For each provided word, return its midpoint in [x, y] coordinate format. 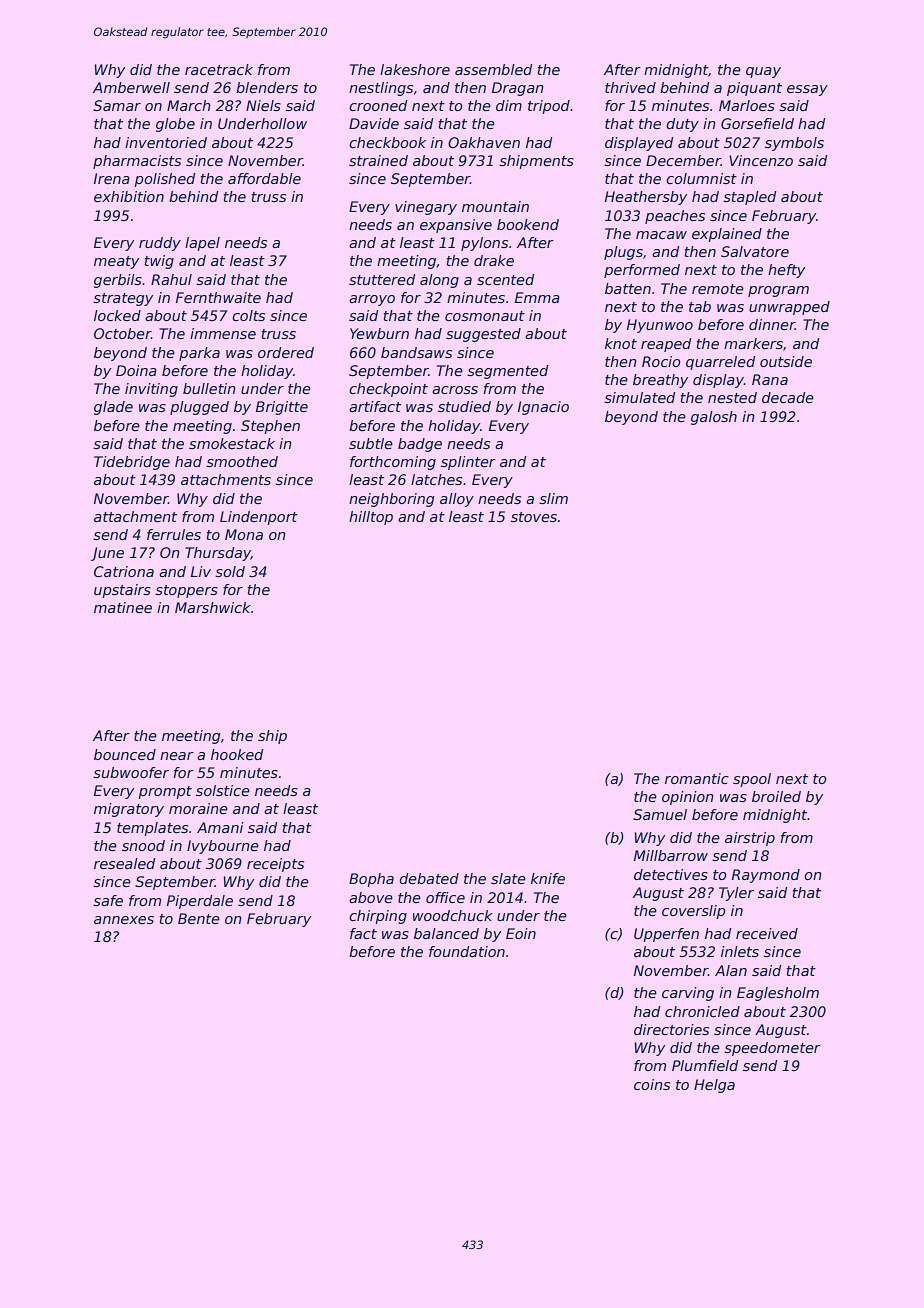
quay [763, 72]
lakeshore [415, 69]
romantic [697, 778]
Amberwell [131, 87]
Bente [199, 918]
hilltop [371, 518]
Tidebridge [132, 463]
